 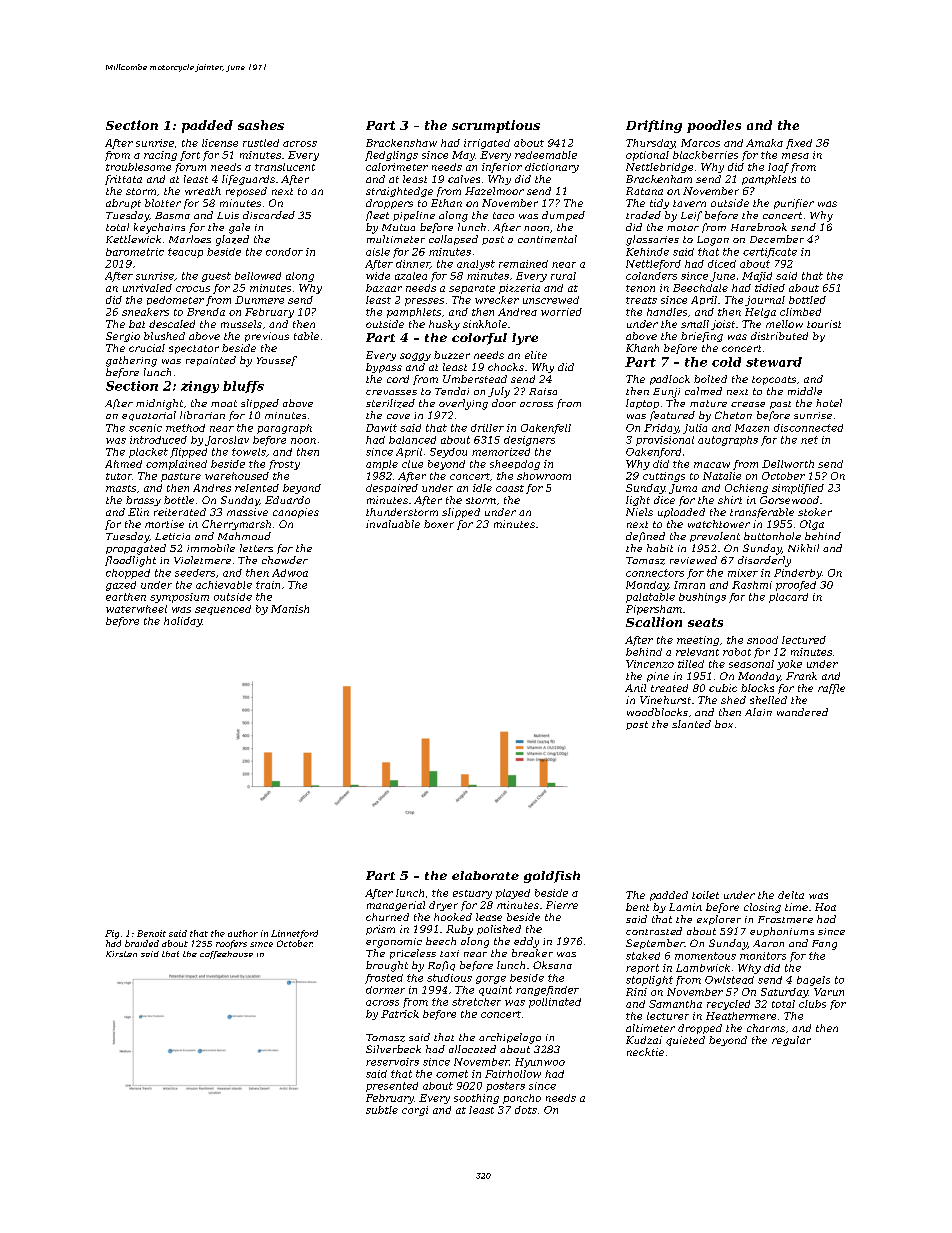 What do you see at coordinates (243, 933) in the screenshot?
I see `author` at bounding box center [243, 933].
